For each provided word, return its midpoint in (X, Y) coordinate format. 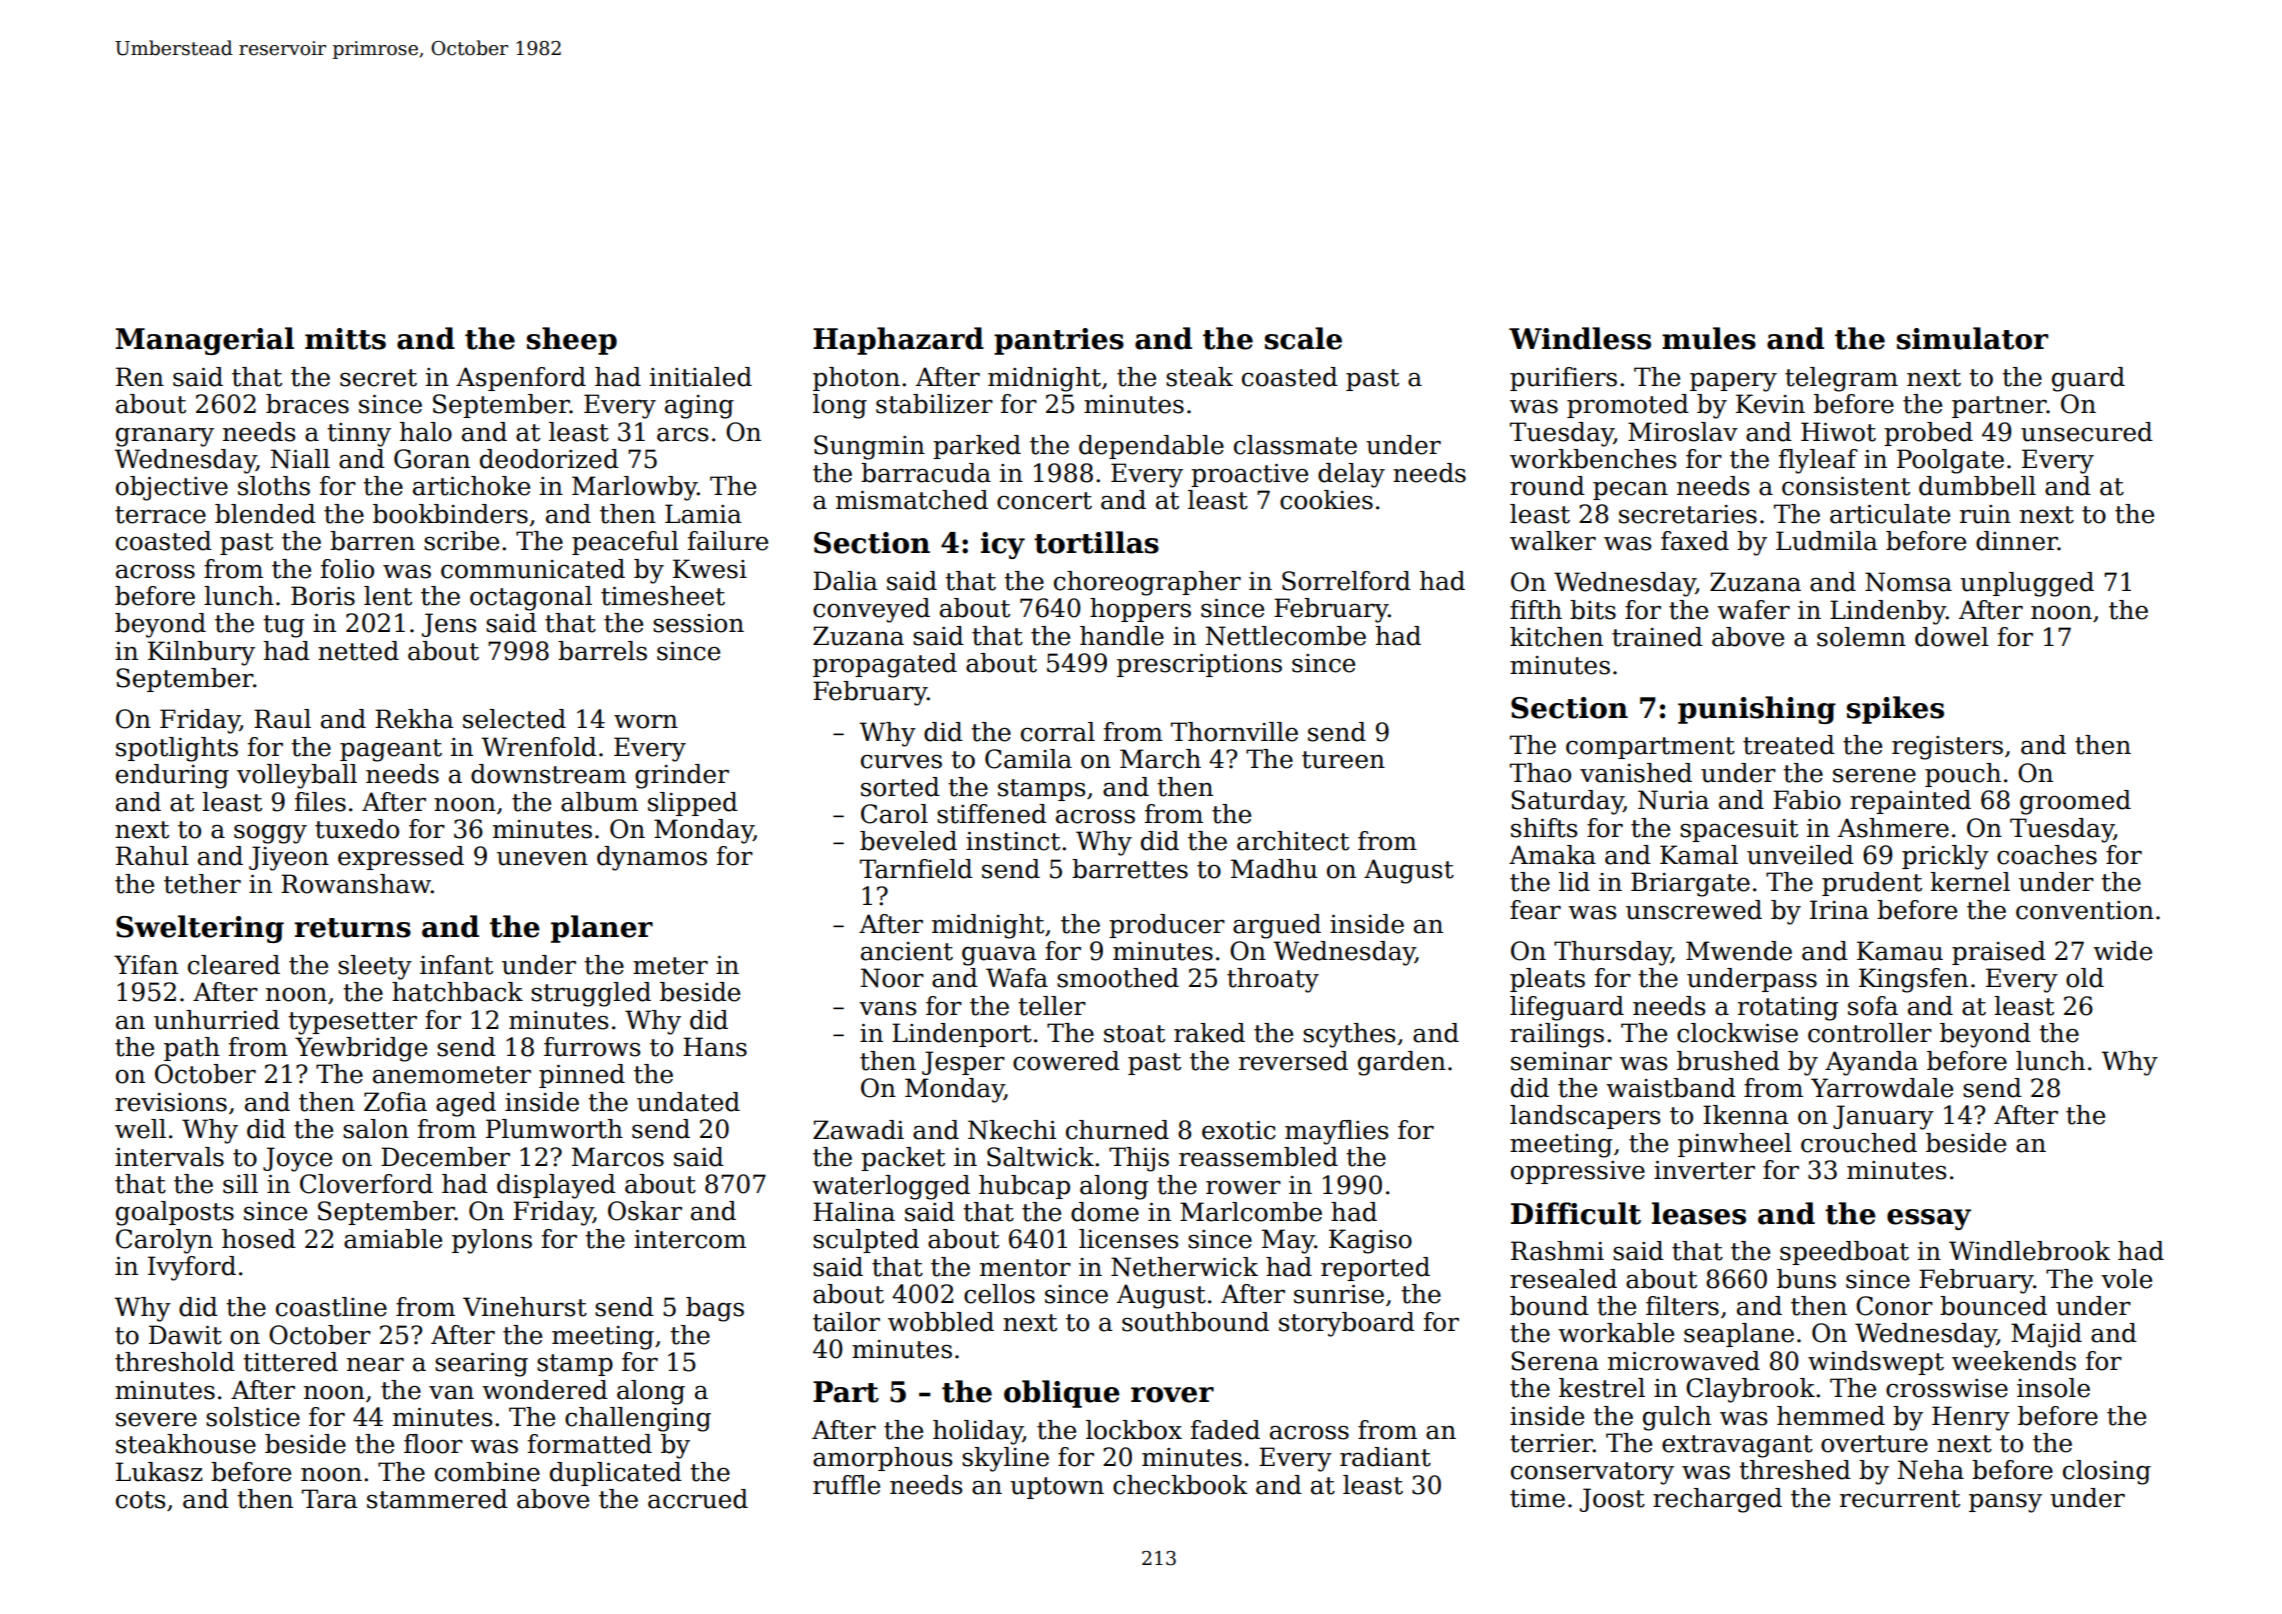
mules (1709, 338)
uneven (542, 859)
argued (1277, 926)
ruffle (846, 1485)
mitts (345, 339)
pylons (492, 1241)
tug (284, 626)
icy (1003, 545)
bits (1593, 610)
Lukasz (159, 1472)
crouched (1859, 1143)
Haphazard (898, 341)
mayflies (1337, 1132)
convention (2085, 910)
